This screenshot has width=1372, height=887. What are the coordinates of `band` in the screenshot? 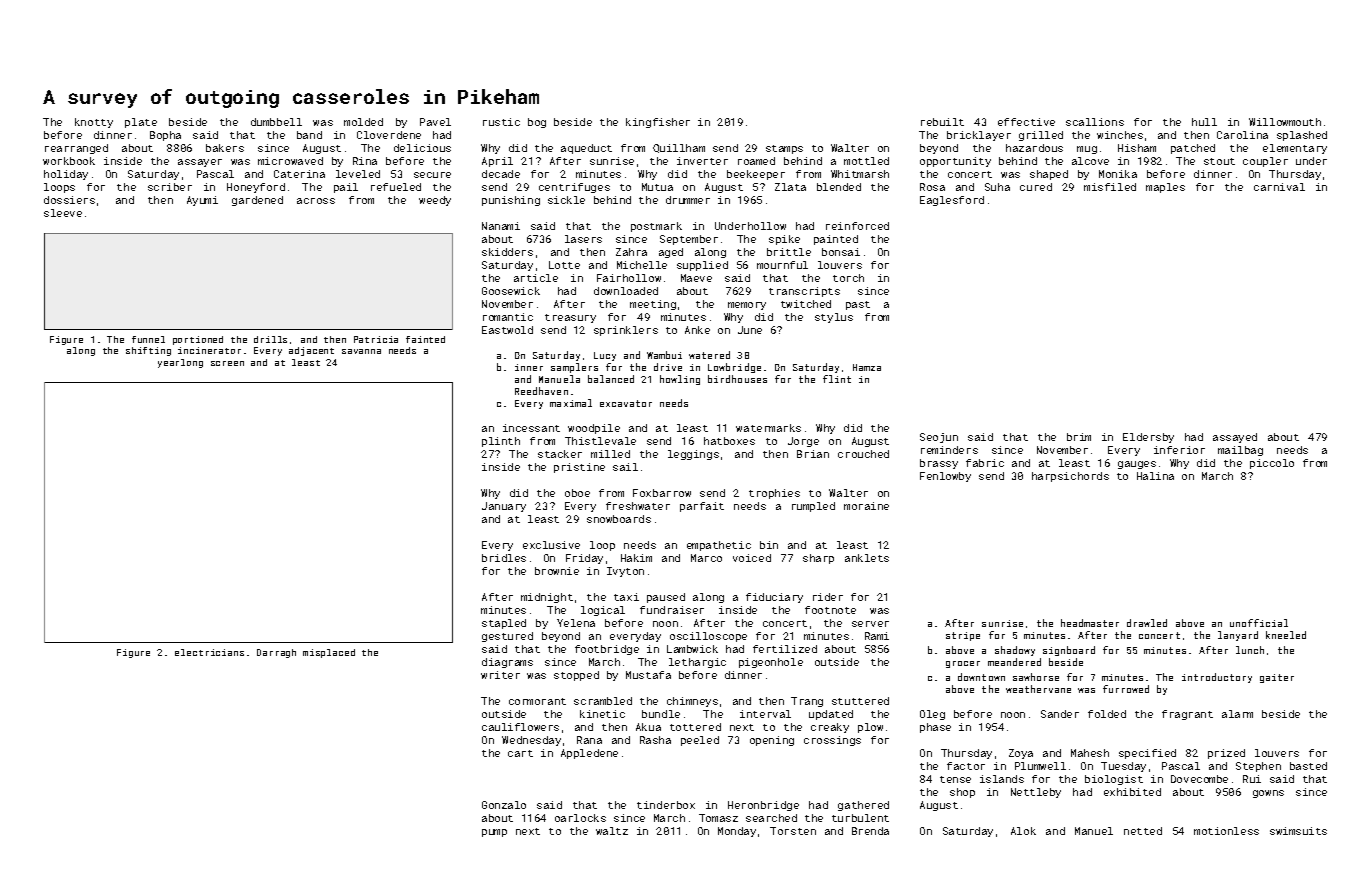 It's located at (309, 135).
